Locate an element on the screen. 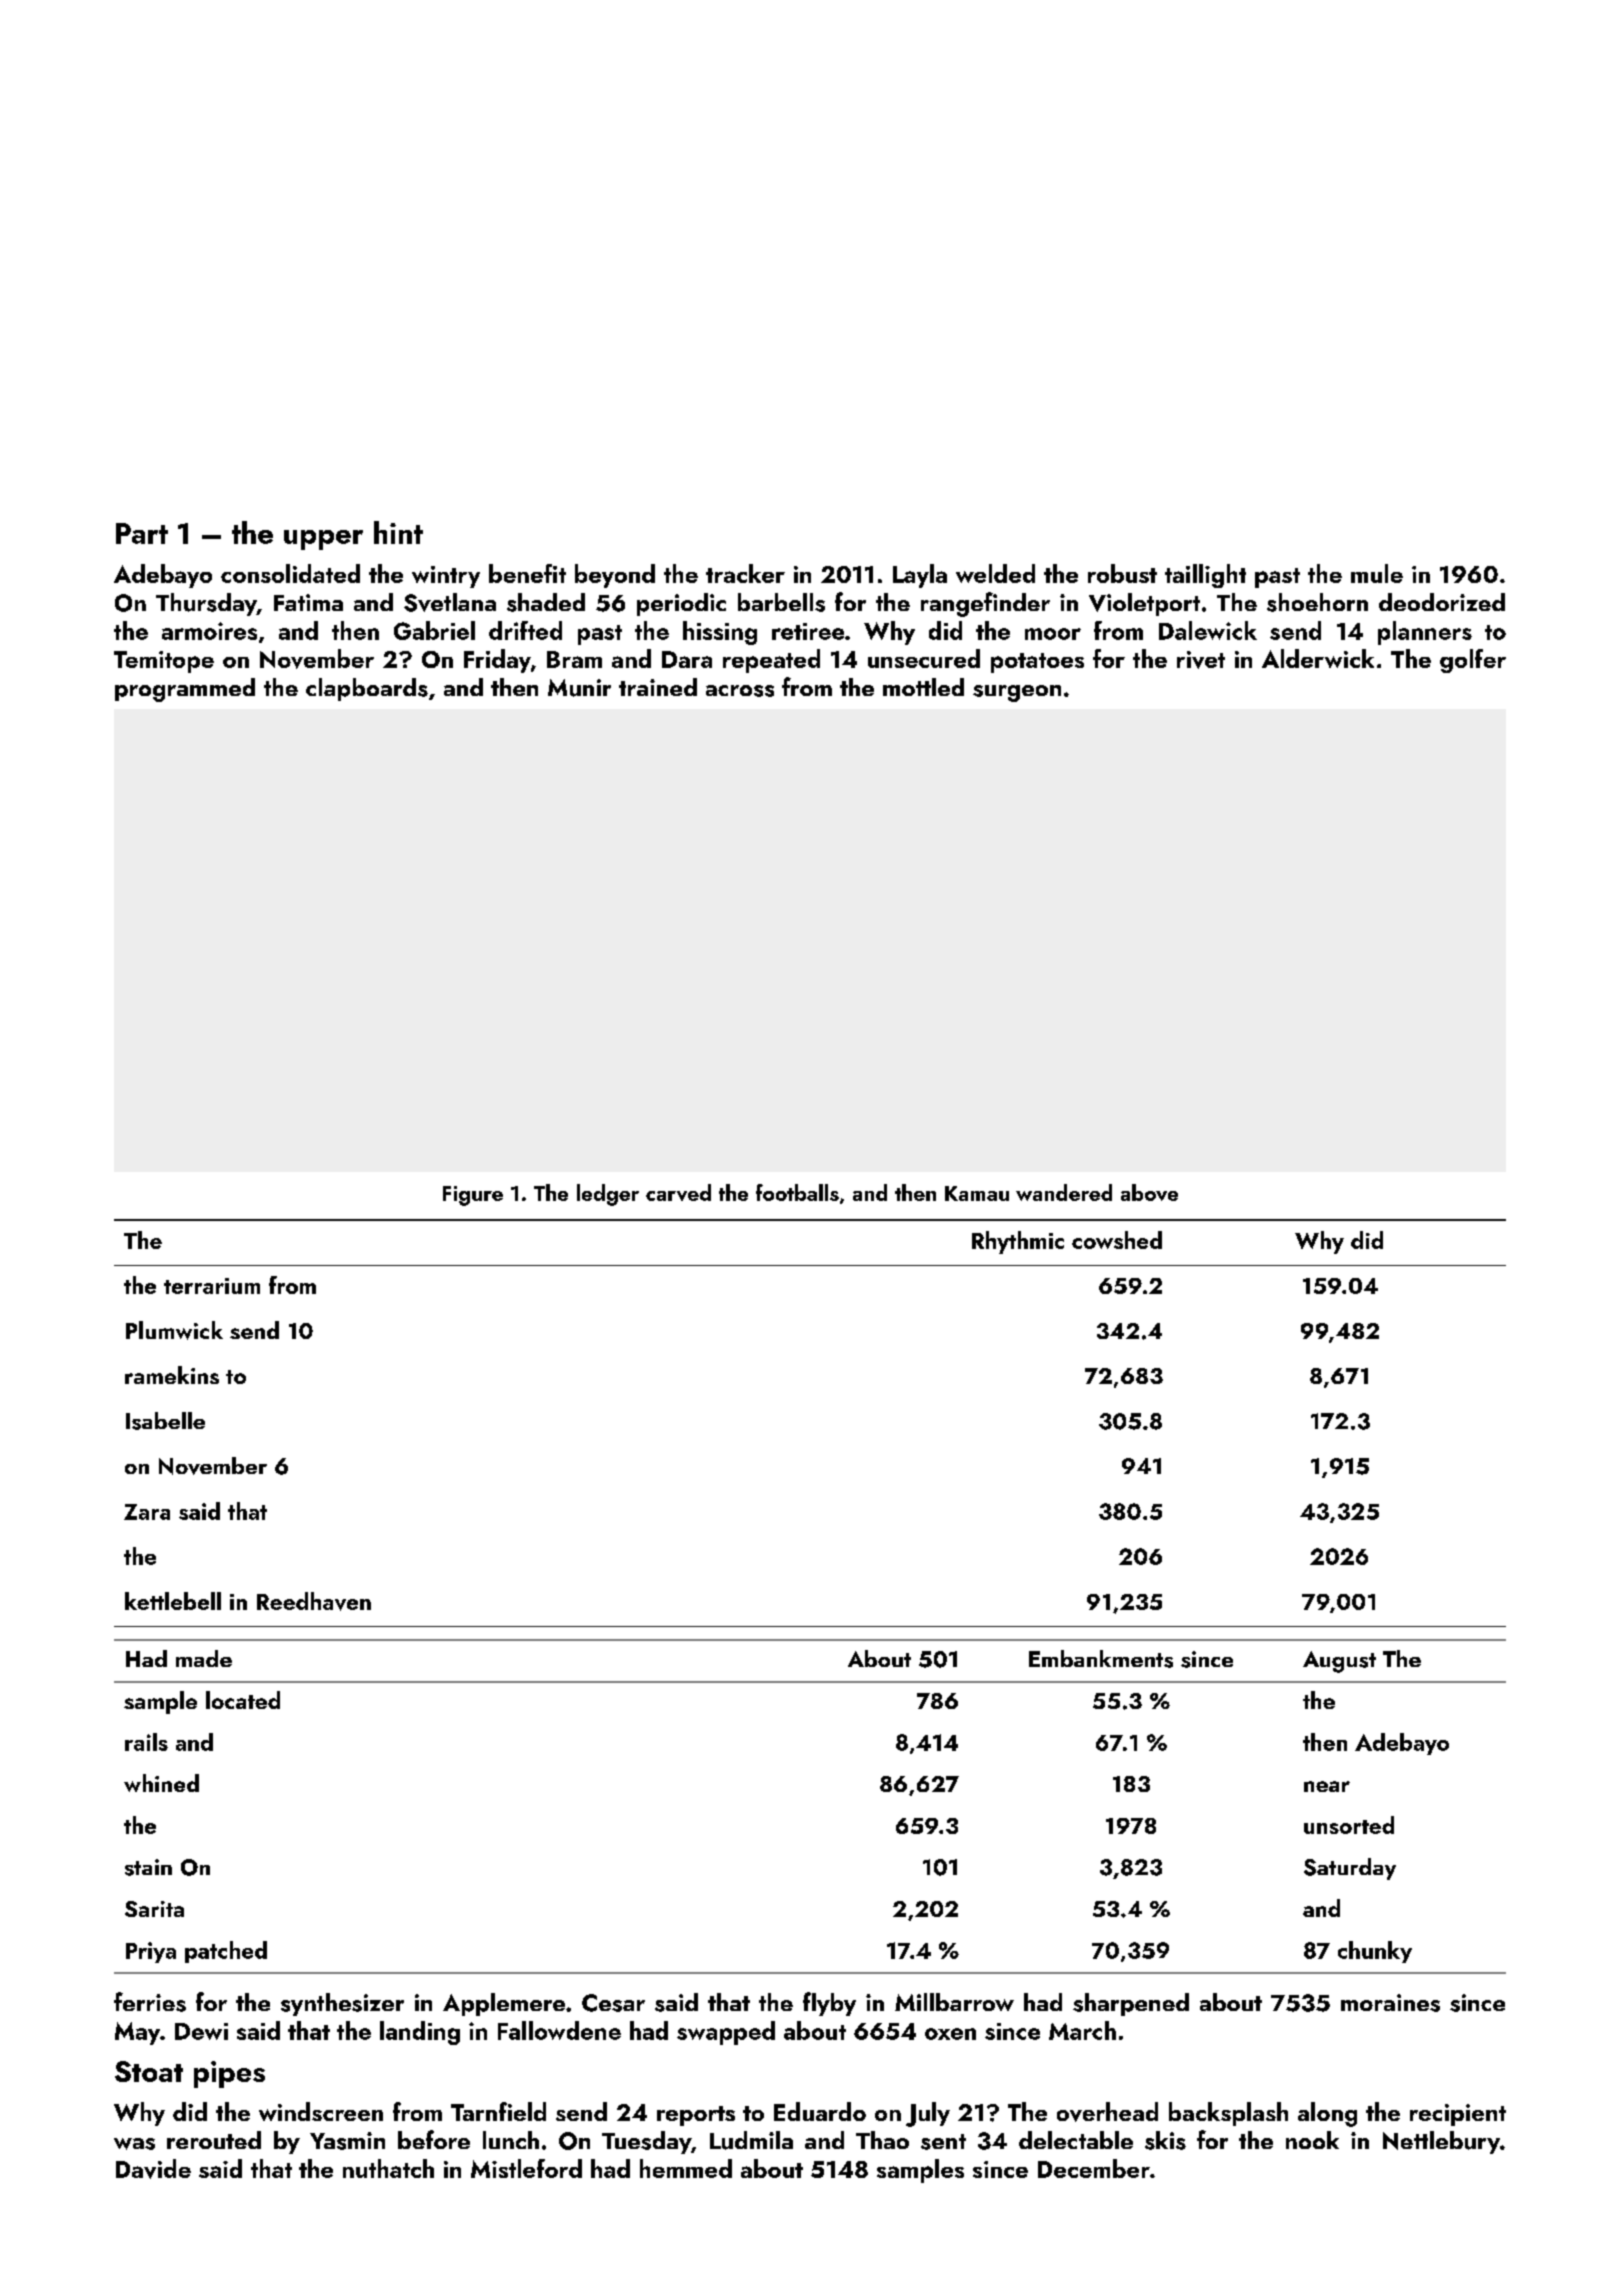  Nettlebury is located at coordinates (1441, 2142).
